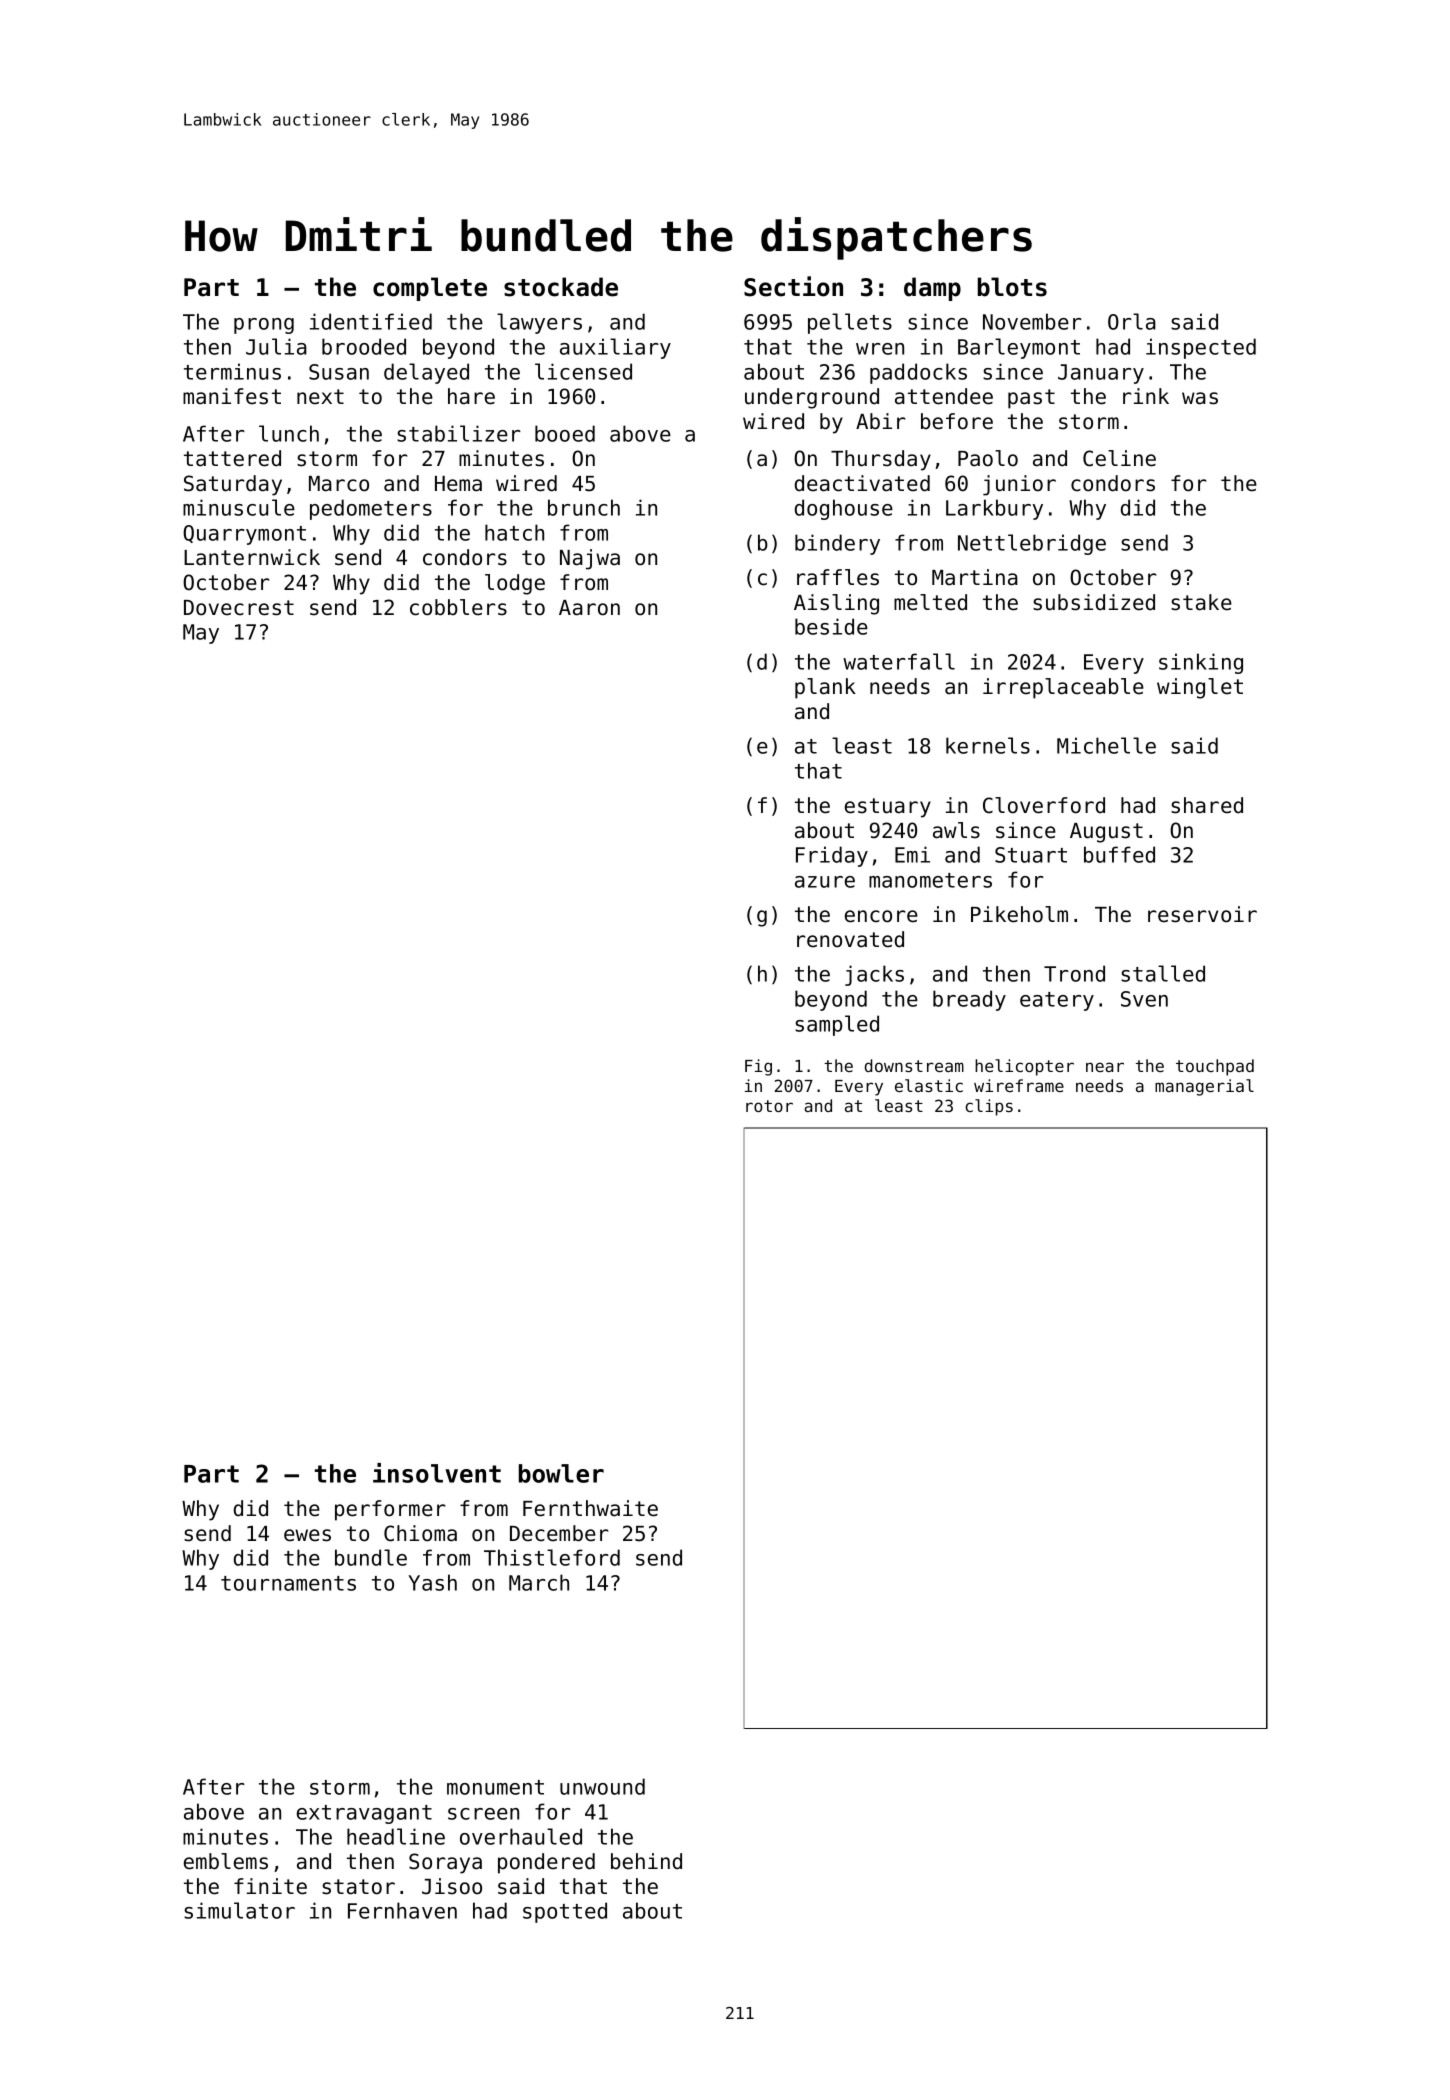 Image resolution: width=1450 pixels, height=2100 pixels. Describe the element at coordinates (232, 371) in the page. I see `terminus` at that location.
